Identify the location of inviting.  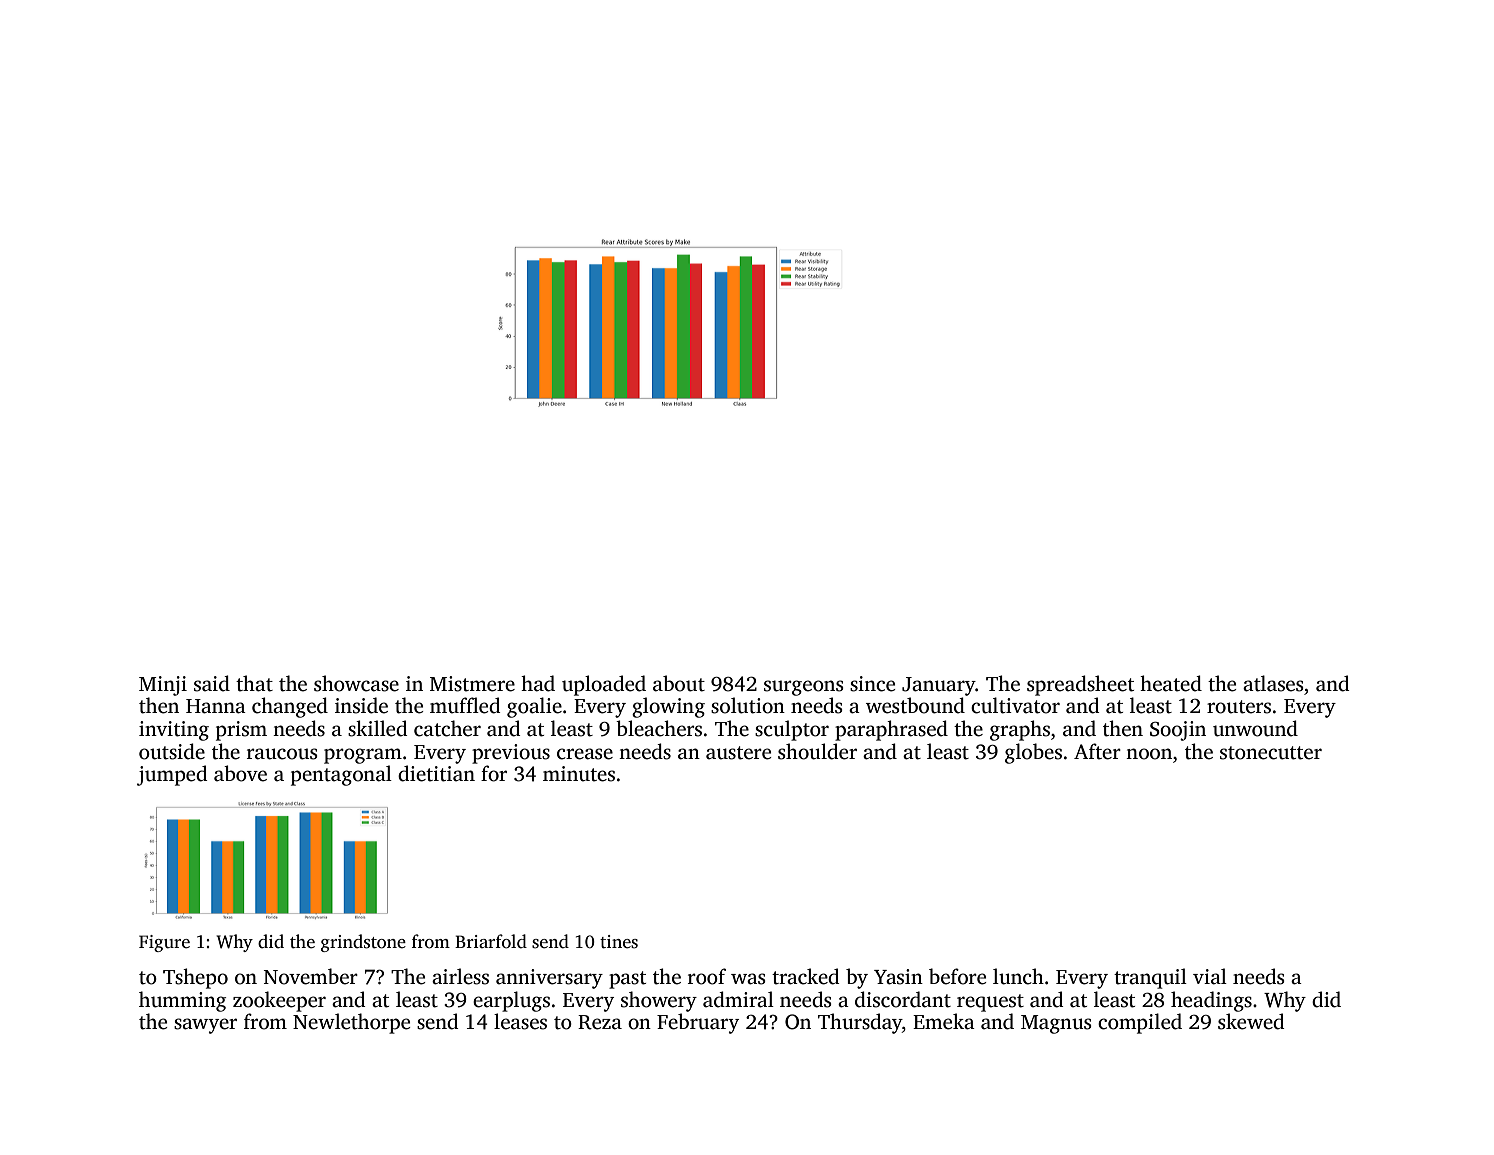
(174, 731).
